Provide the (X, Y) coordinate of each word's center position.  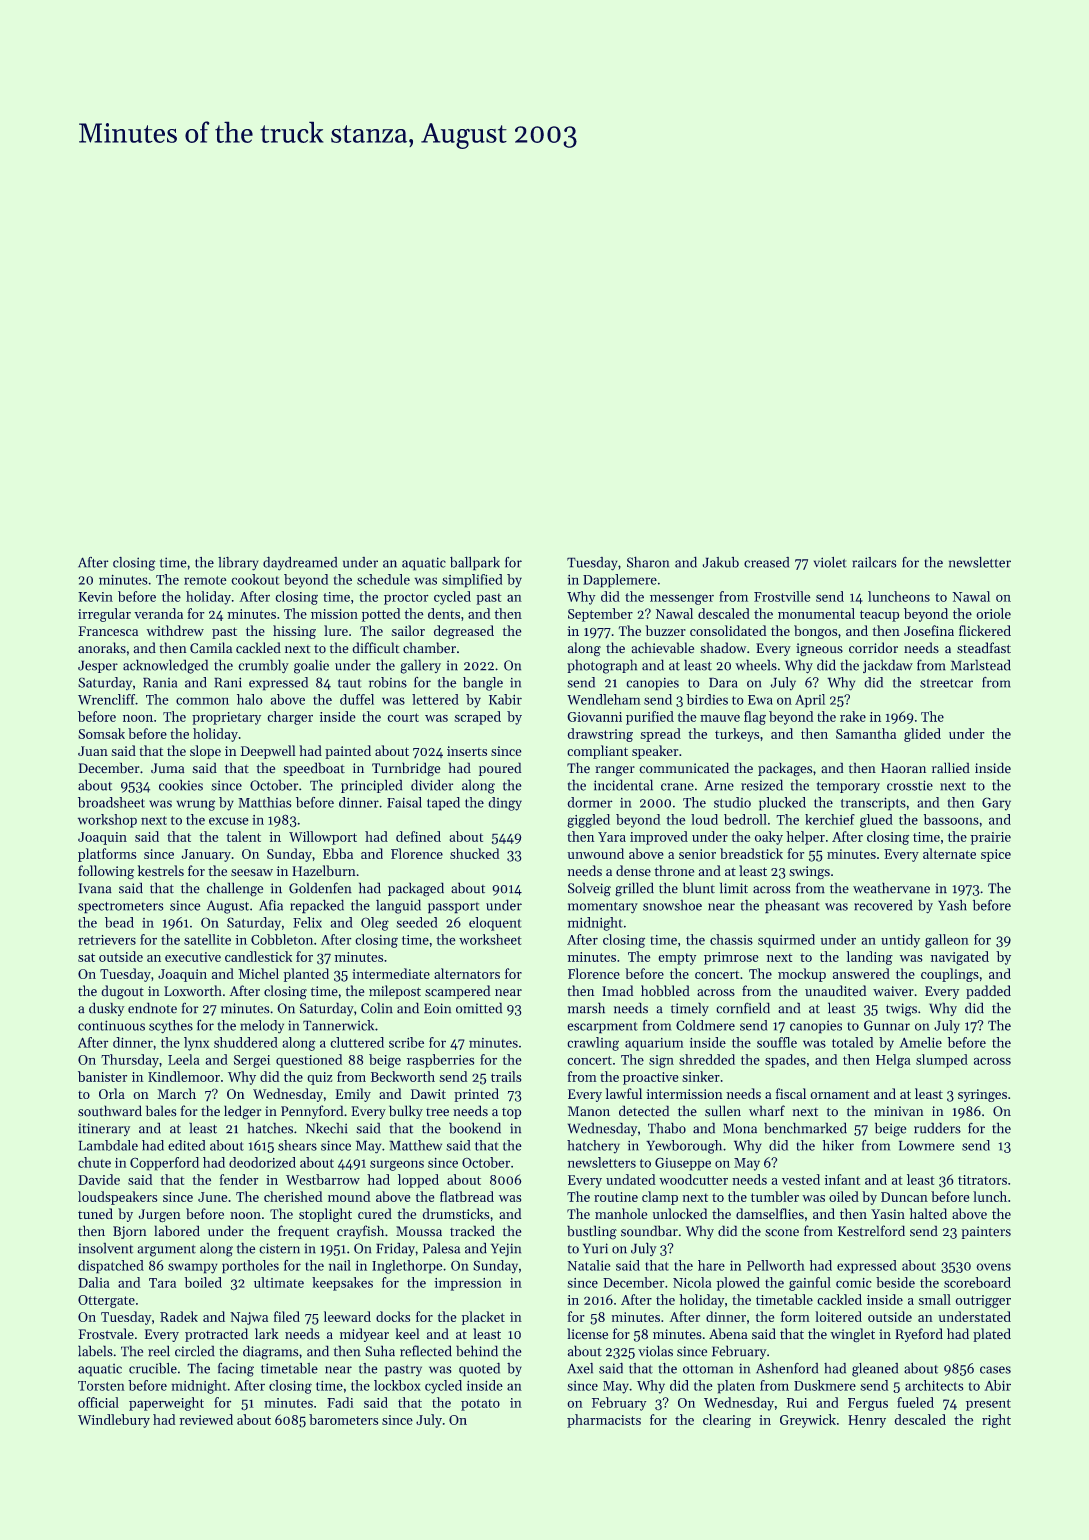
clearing (727, 1421)
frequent (303, 1232)
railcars (874, 562)
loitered (838, 1316)
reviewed (206, 1419)
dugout (122, 992)
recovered (883, 905)
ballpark (475, 563)
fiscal (791, 1093)
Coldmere (705, 1025)
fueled (915, 1402)
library (238, 563)
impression (468, 1284)
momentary (603, 908)
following (106, 872)
